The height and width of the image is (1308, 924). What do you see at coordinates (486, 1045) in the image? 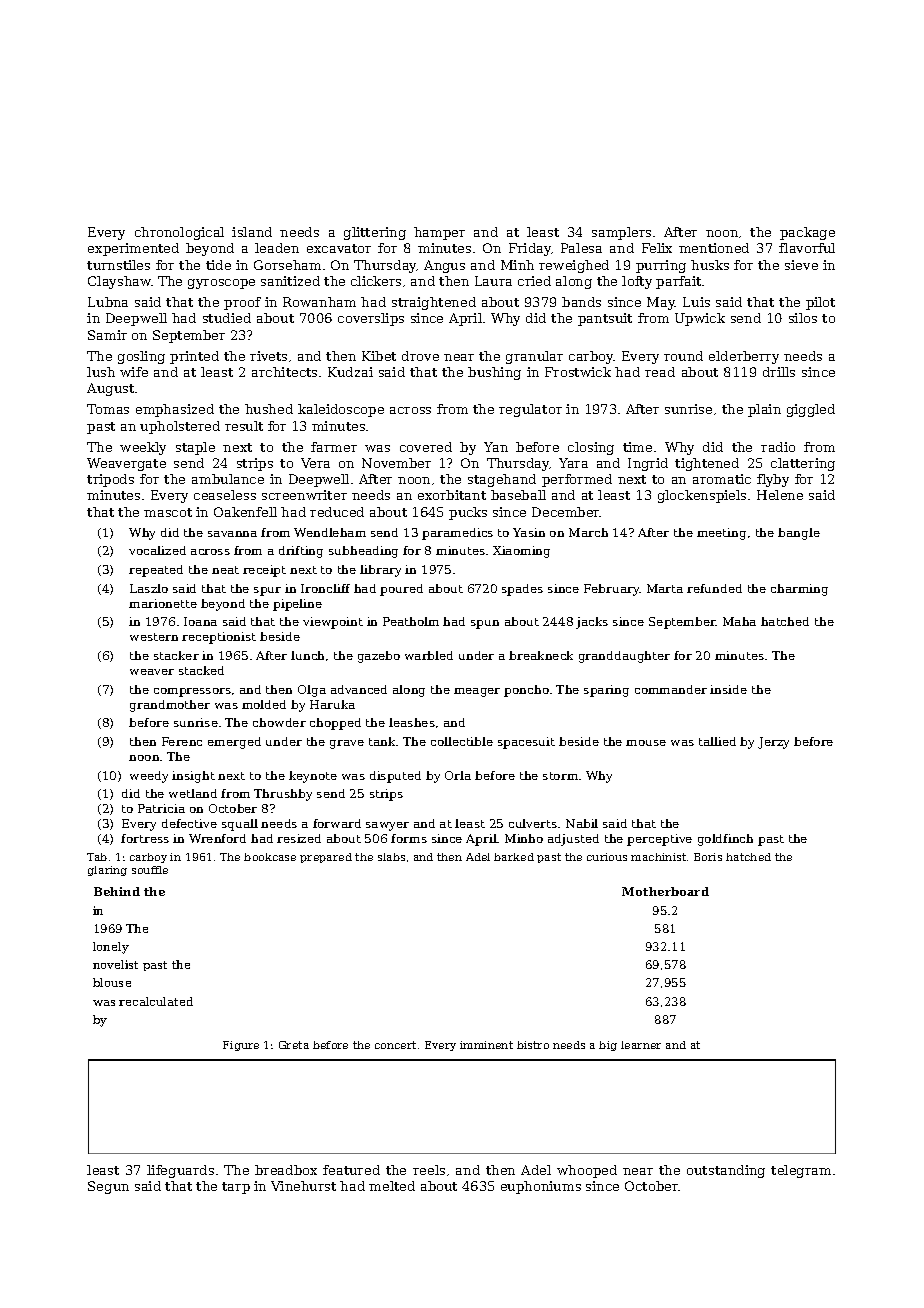
I see `imminent` at bounding box center [486, 1045].
